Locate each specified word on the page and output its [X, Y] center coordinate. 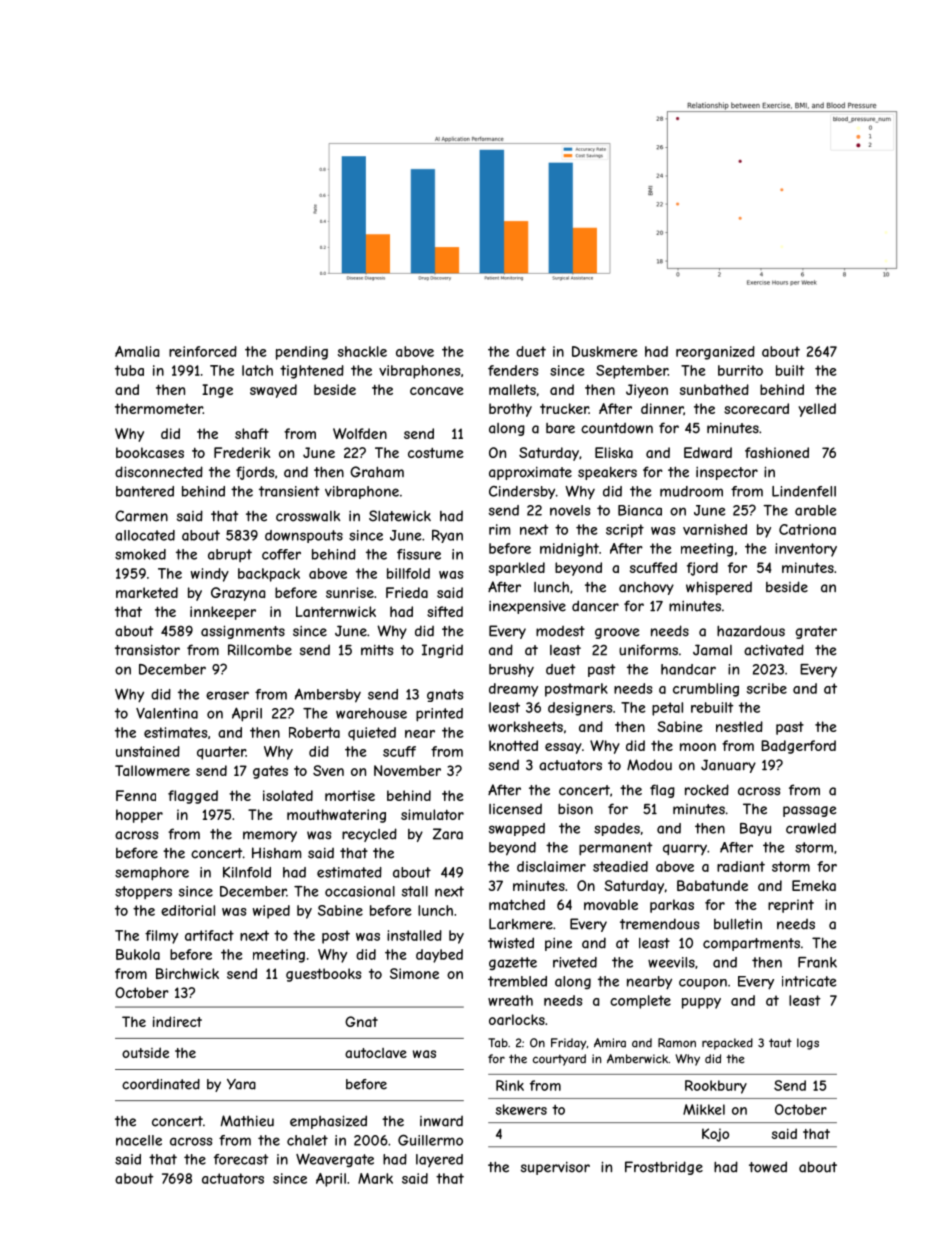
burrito [740, 370]
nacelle [139, 1140]
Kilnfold [247, 872]
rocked [707, 790]
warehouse [371, 713]
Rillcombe [260, 650]
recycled [369, 835]
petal [667, 709]
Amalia [137, 351]
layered [439, 1160]
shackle [362, 351]
